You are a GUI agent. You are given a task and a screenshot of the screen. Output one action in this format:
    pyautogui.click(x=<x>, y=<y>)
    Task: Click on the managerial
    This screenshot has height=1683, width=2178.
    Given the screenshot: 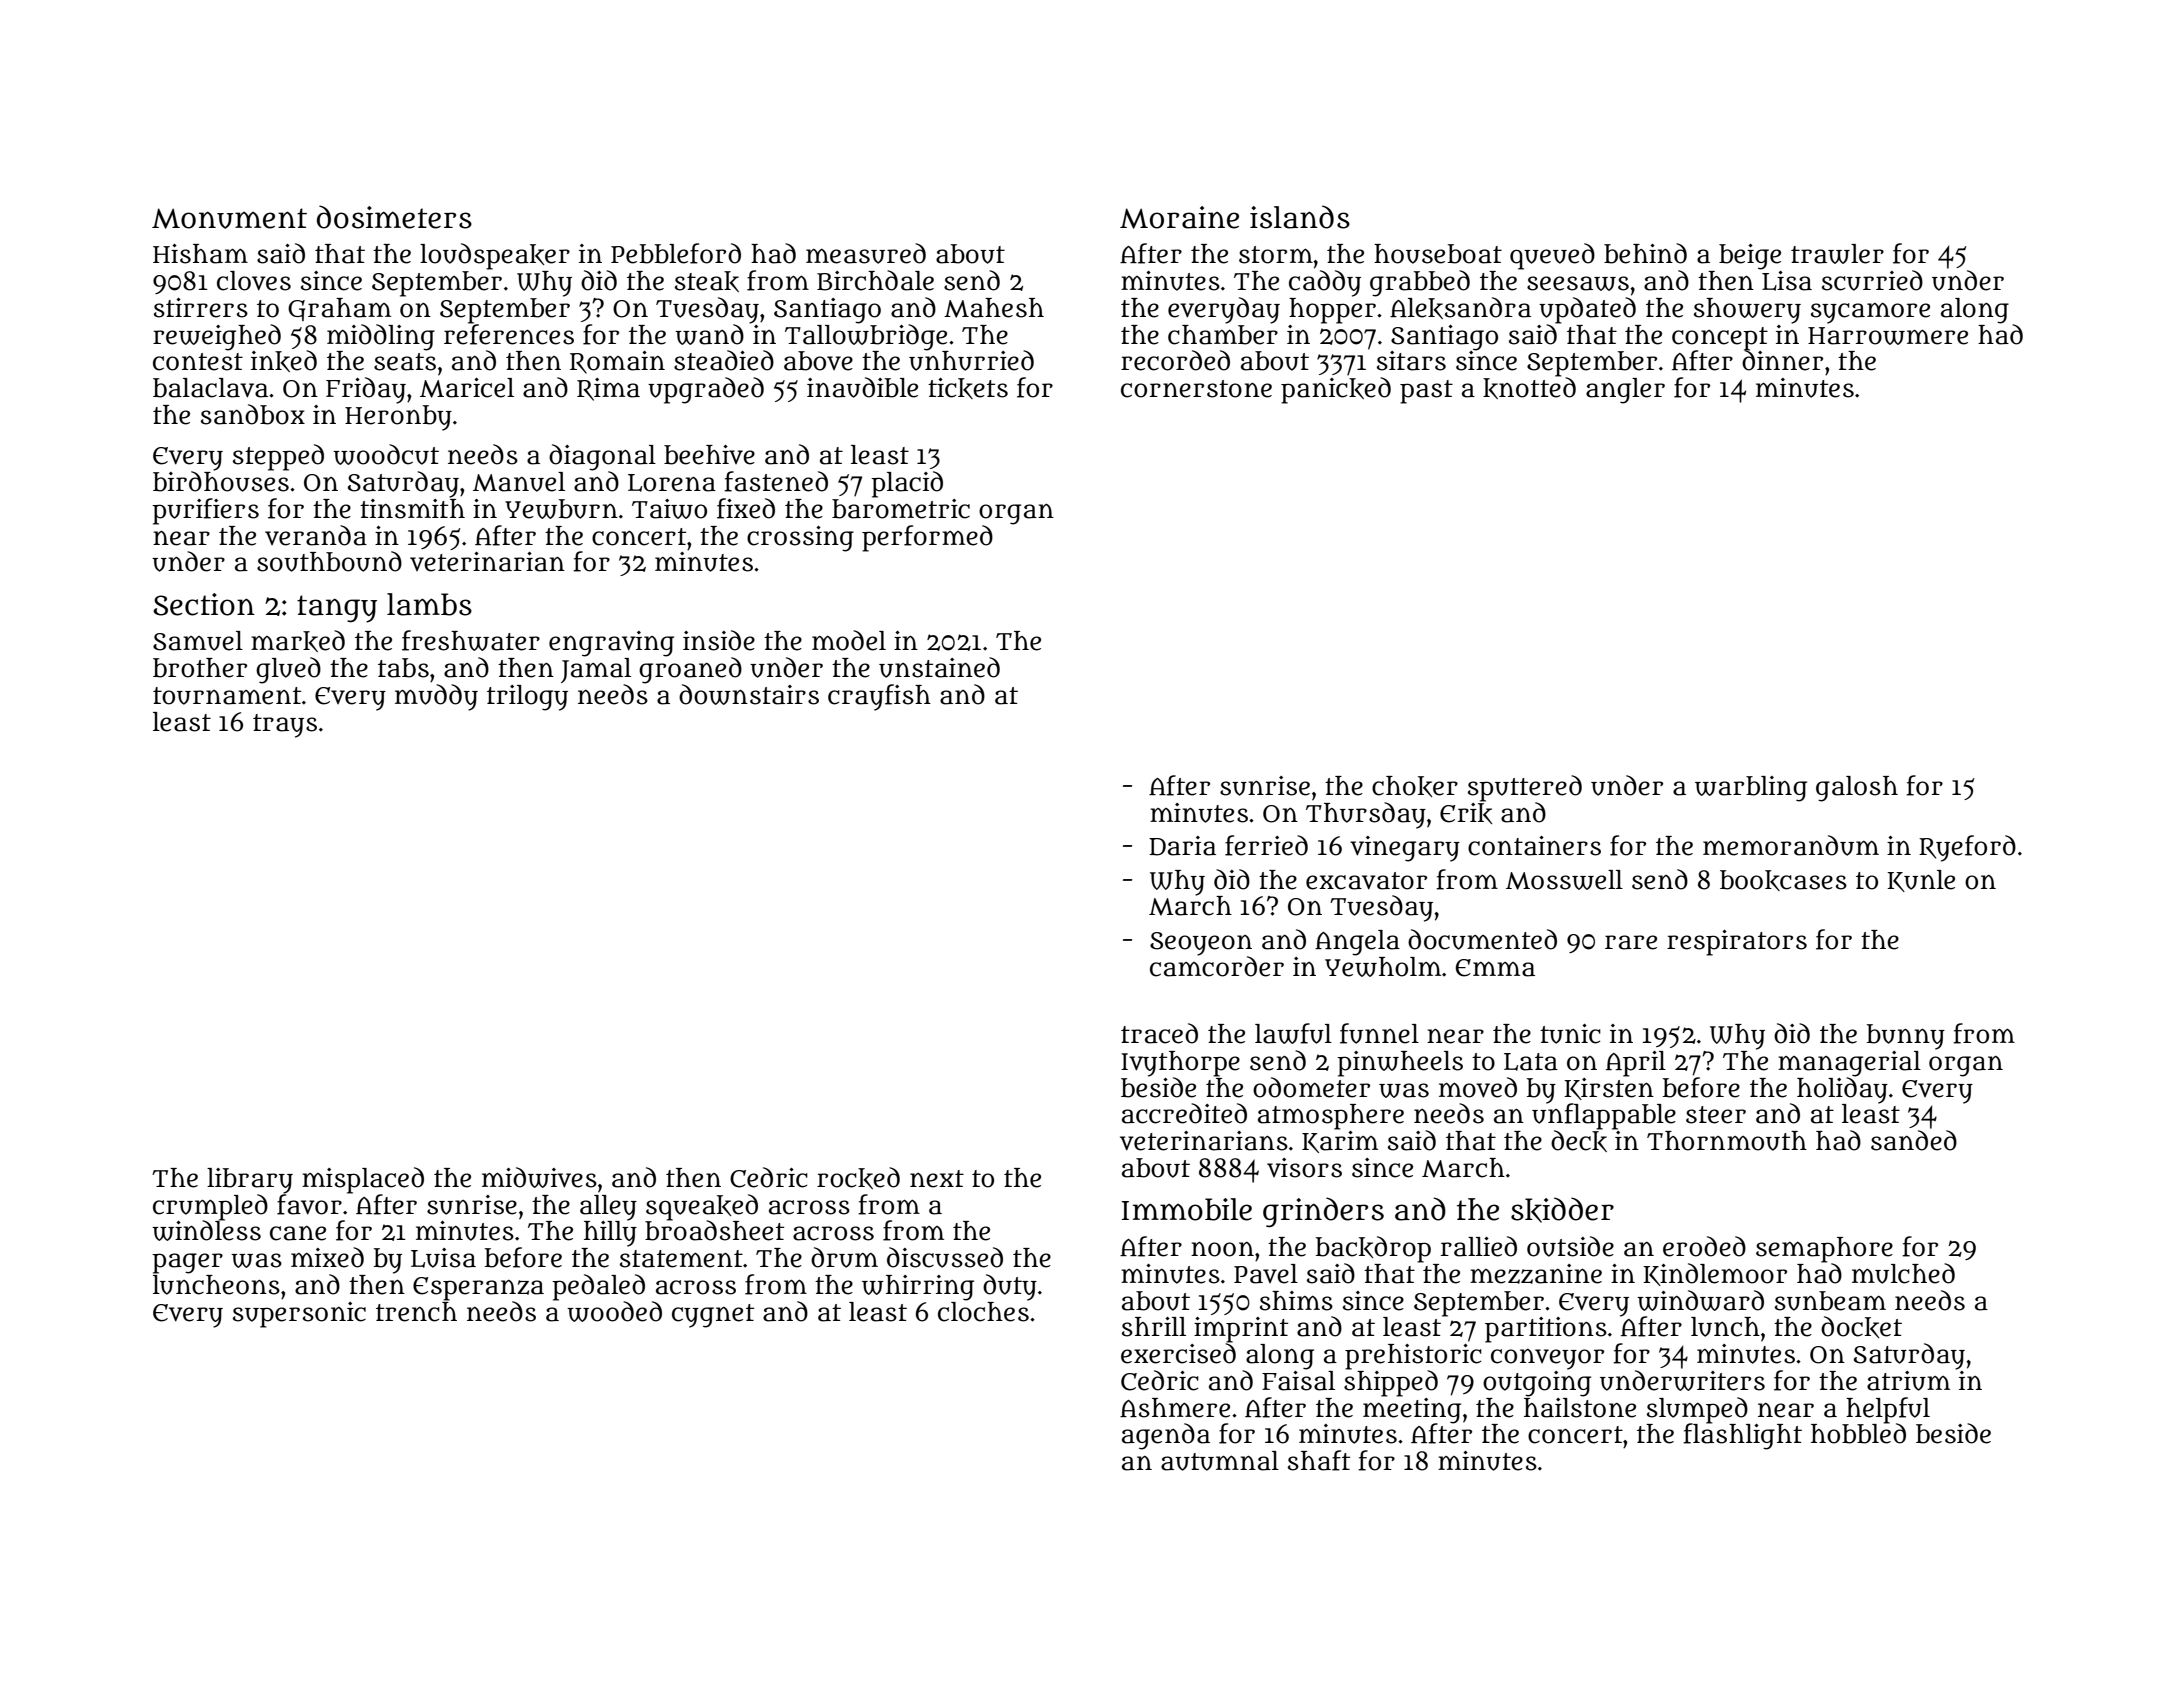 What is the action you would take?
    pyautogui.click(x=1849, y=1063)
